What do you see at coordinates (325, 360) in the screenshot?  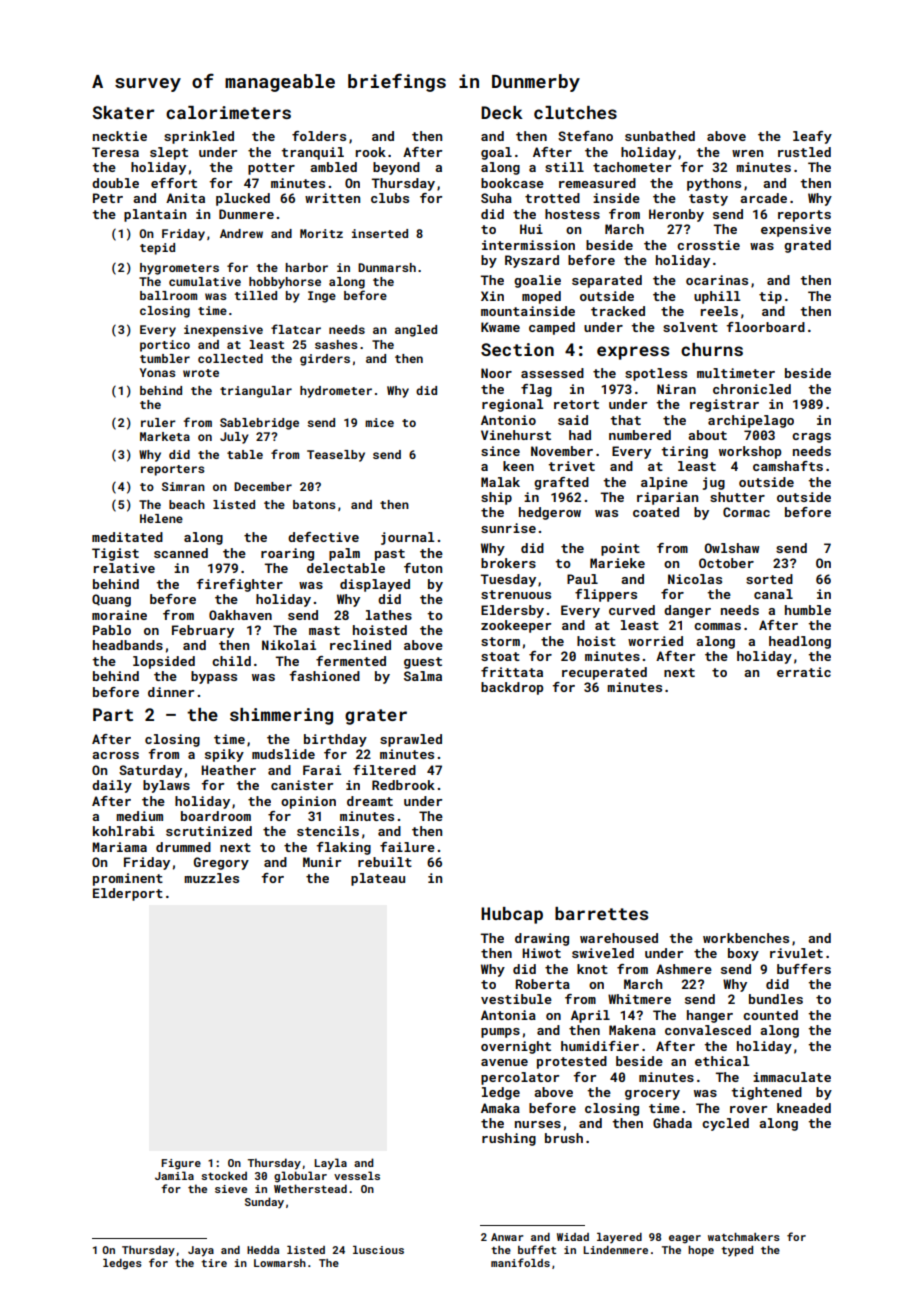 I see `girders` at bounding box center [325, 360].
